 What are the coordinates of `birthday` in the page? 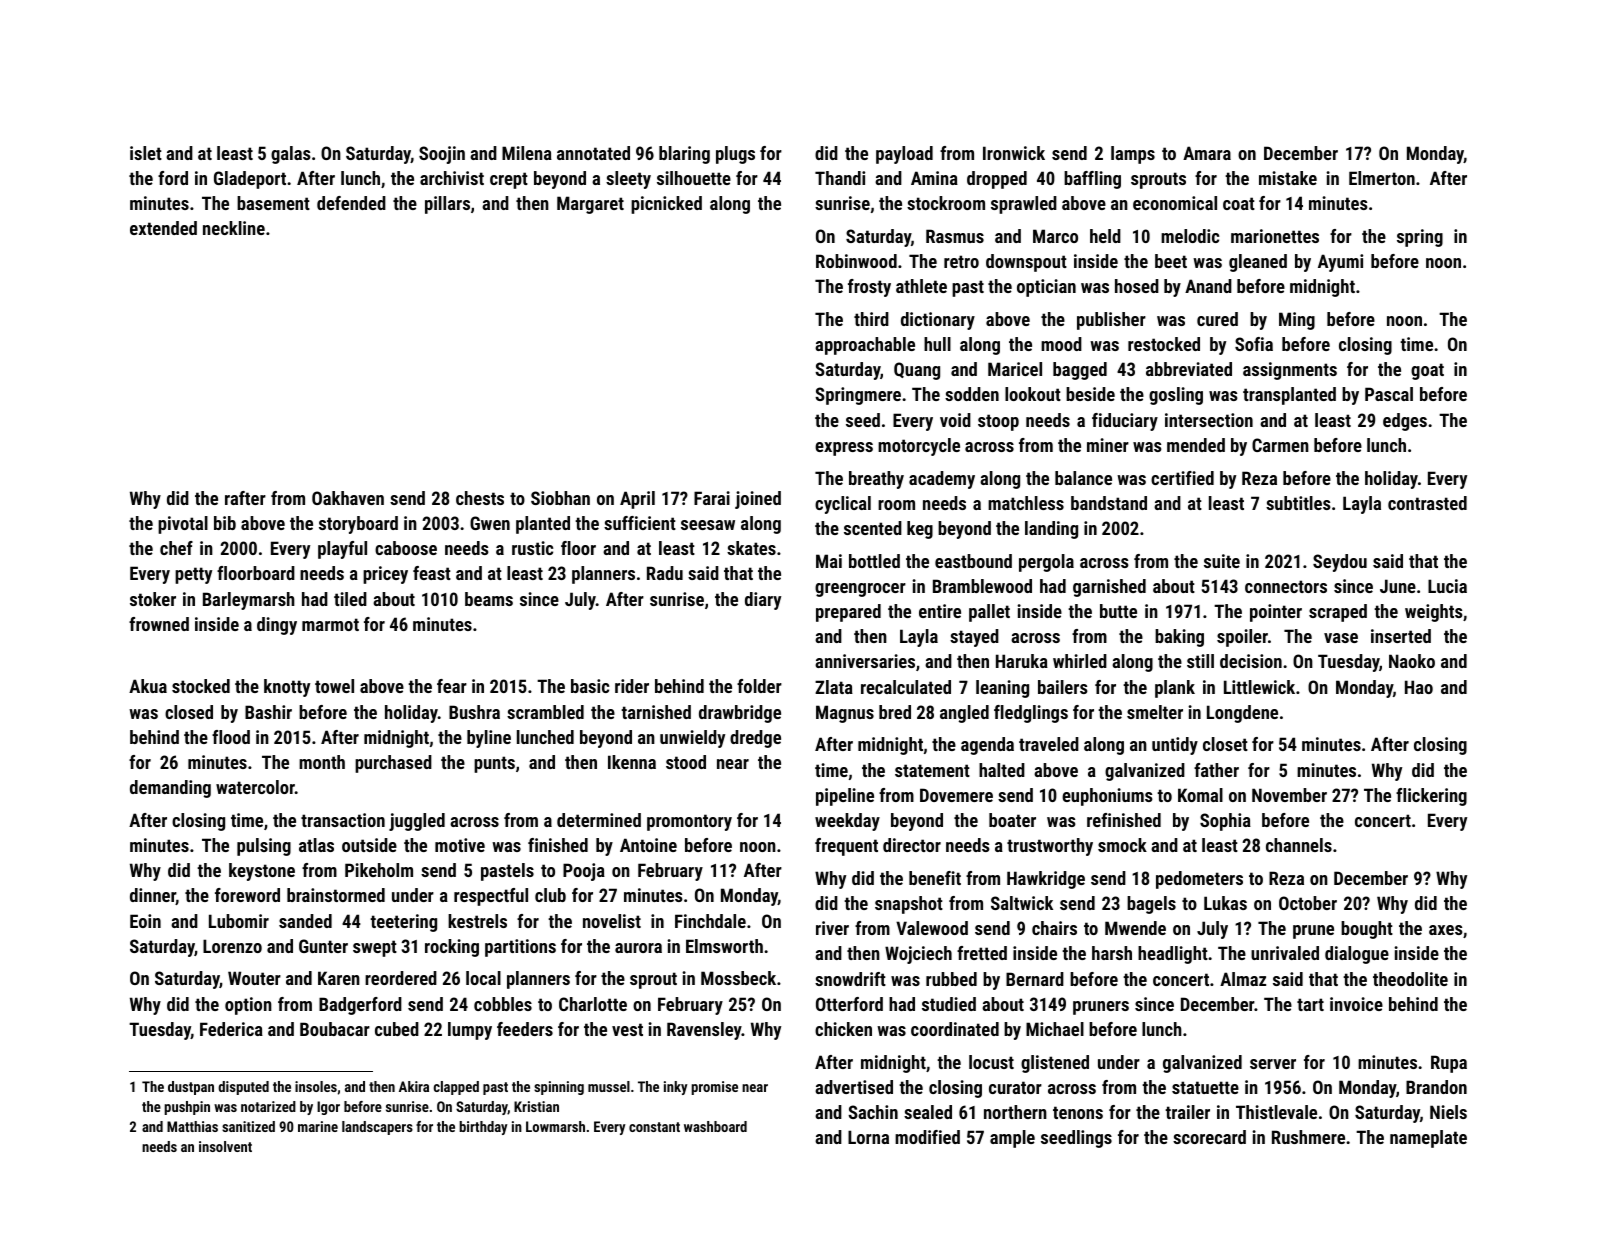 It's located at (483, 1128).
